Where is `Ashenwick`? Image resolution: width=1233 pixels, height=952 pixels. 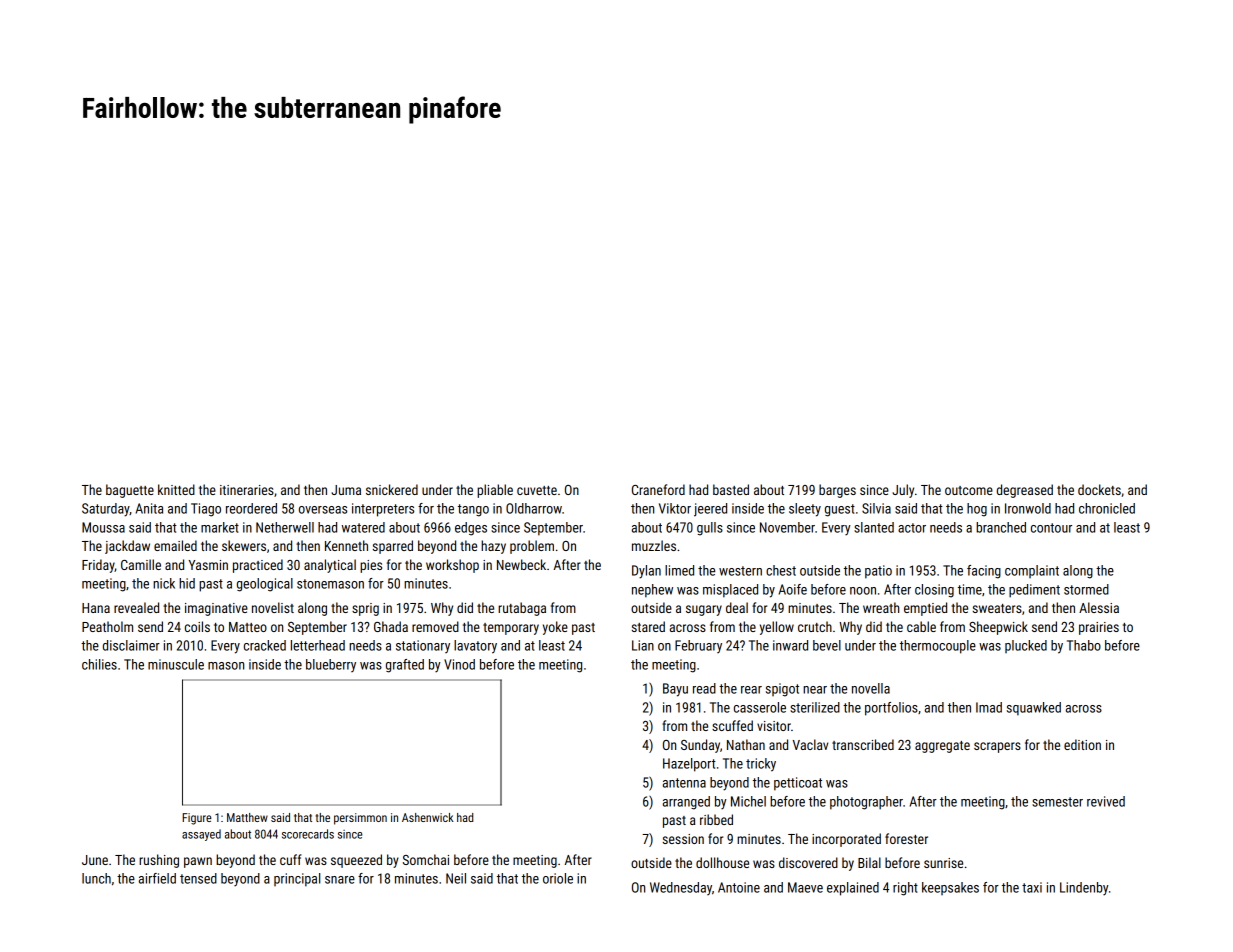
Ashenwick is located at coordinates (428, 817).
